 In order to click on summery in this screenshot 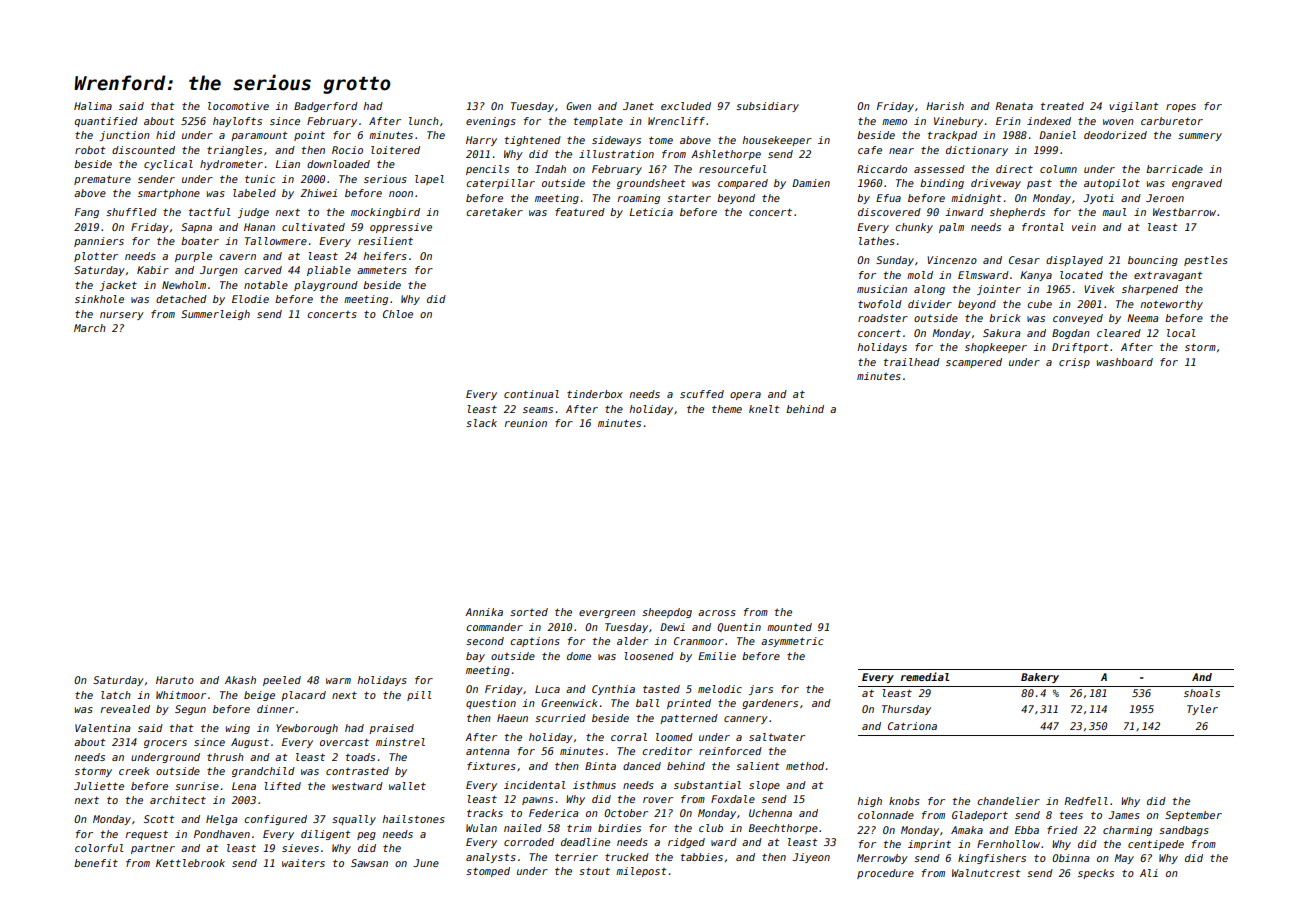, I will do `click(1200, 137)`.
